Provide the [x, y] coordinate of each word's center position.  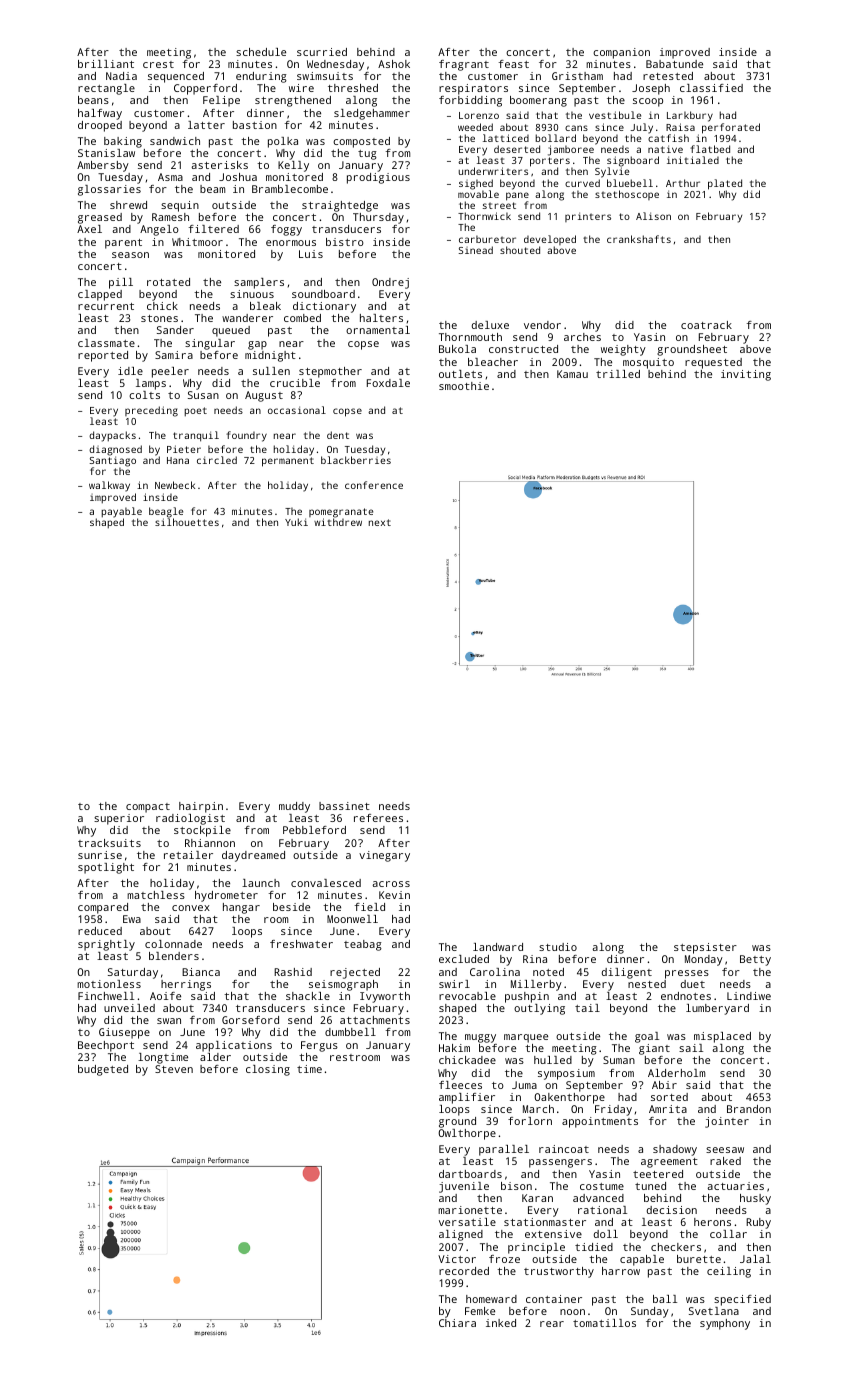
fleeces [460, 1085]
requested [713, 363]
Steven [174, 1069]
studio [558, 947]
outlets [460, 374]
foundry [246, 436]
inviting [746, 375]
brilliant [106, 64]
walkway [109, 486]
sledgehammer [372, 114]
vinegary [384, 856]
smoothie [464, 386]
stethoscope [627, 195]
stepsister [705, 948]
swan [169, 1021]
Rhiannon [210, 843]
